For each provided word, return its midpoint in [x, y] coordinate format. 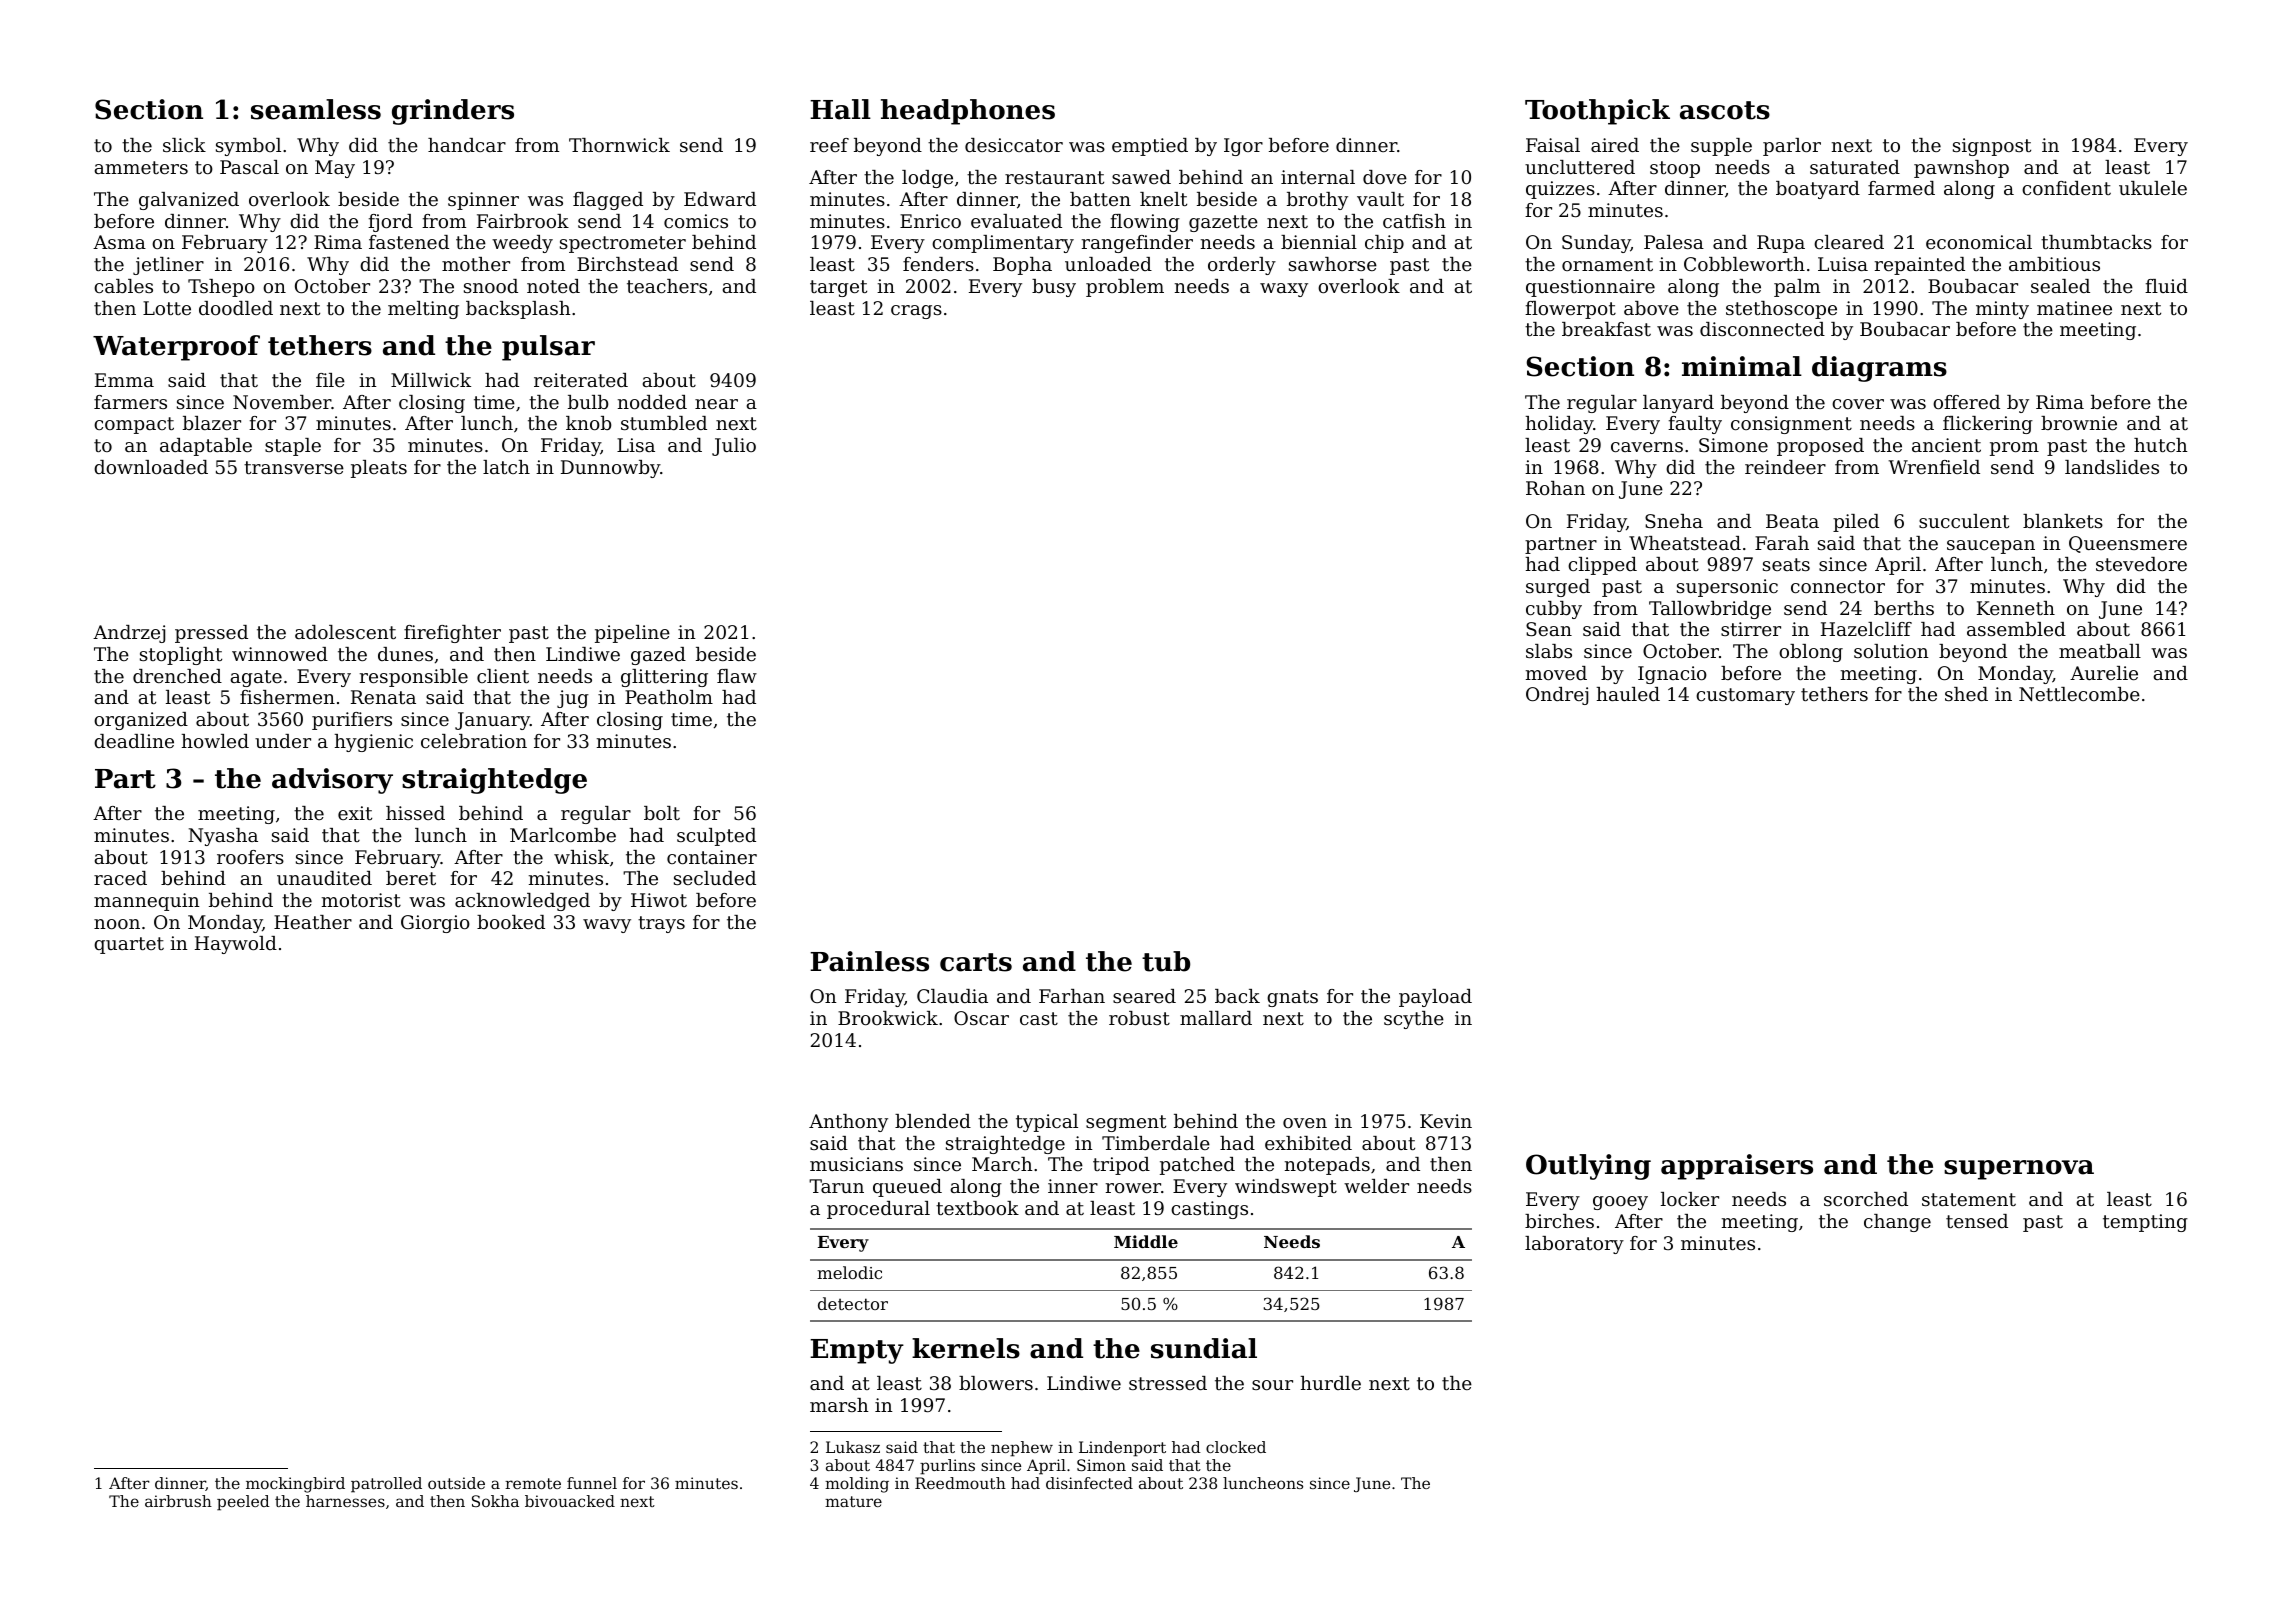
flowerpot [1570, 310]
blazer [212, 423]
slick [184, 145]
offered [1966, 402]
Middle [1146, 1241]
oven [1305, 1123]
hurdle [1330, 1383]
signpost [1992, 147]
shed [1966, 694]
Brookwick [888, 1018]
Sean [1549, 629]
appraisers [1737, 1167]
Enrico [930, 221]
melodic [849, 1272]
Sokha [495, 1501]
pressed [211, 634]
